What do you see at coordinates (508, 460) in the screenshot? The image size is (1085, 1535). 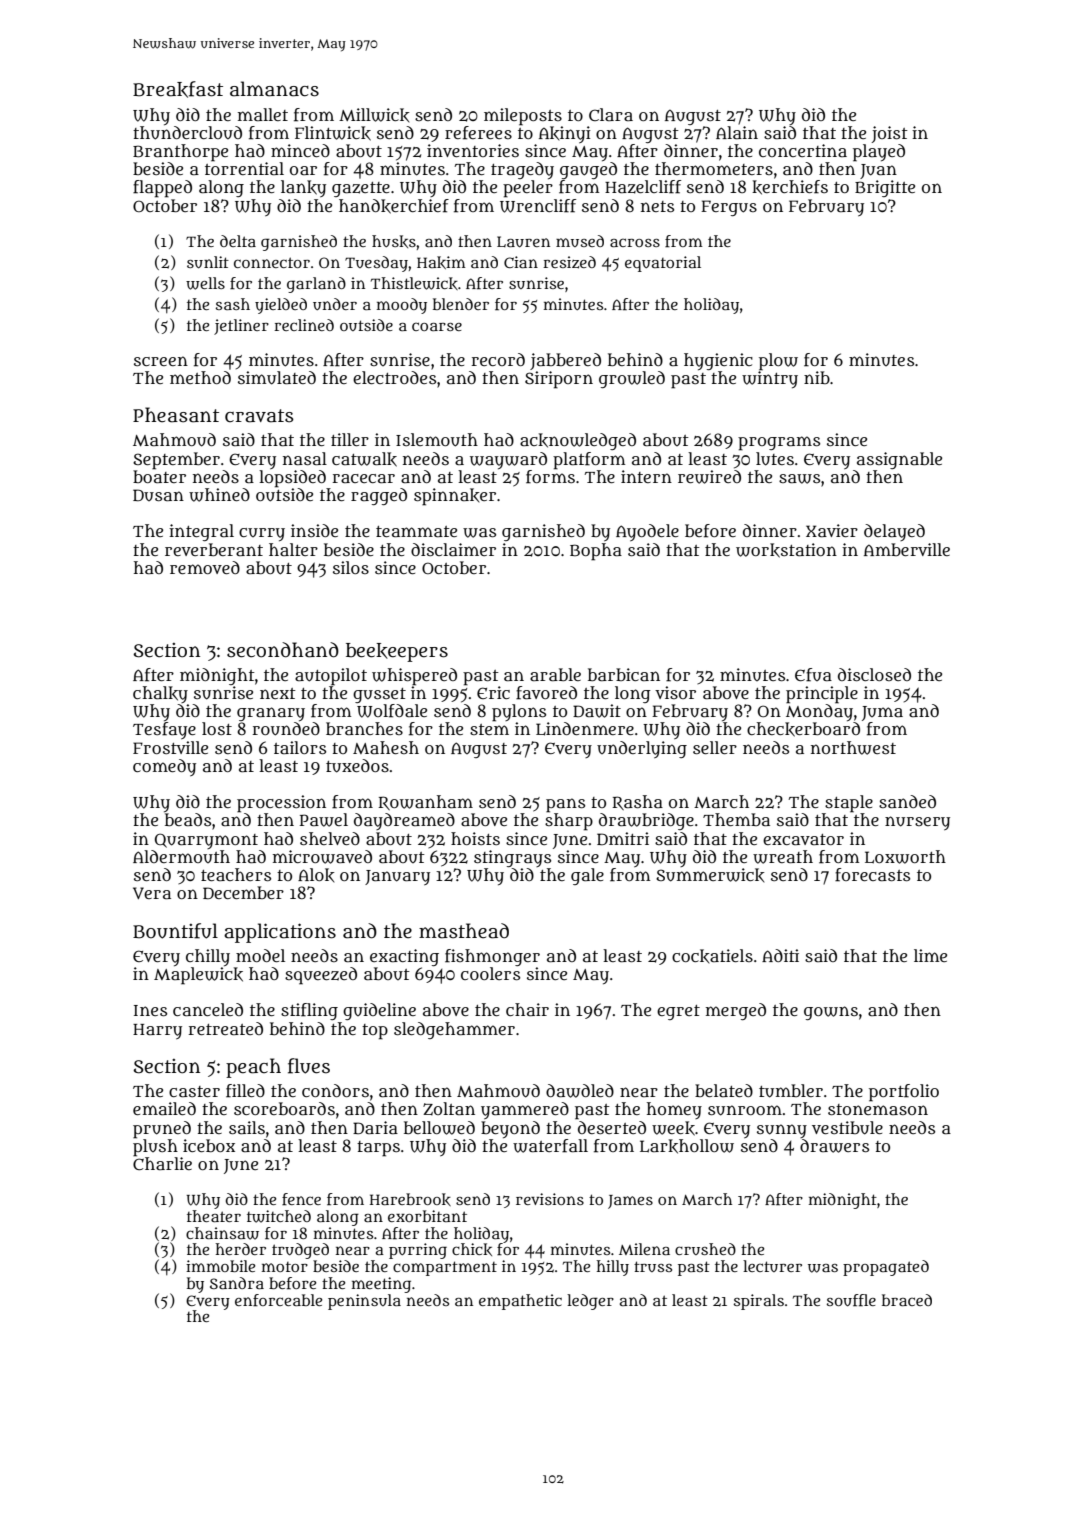 I see `wayward` at bounding box center [508, 460].
